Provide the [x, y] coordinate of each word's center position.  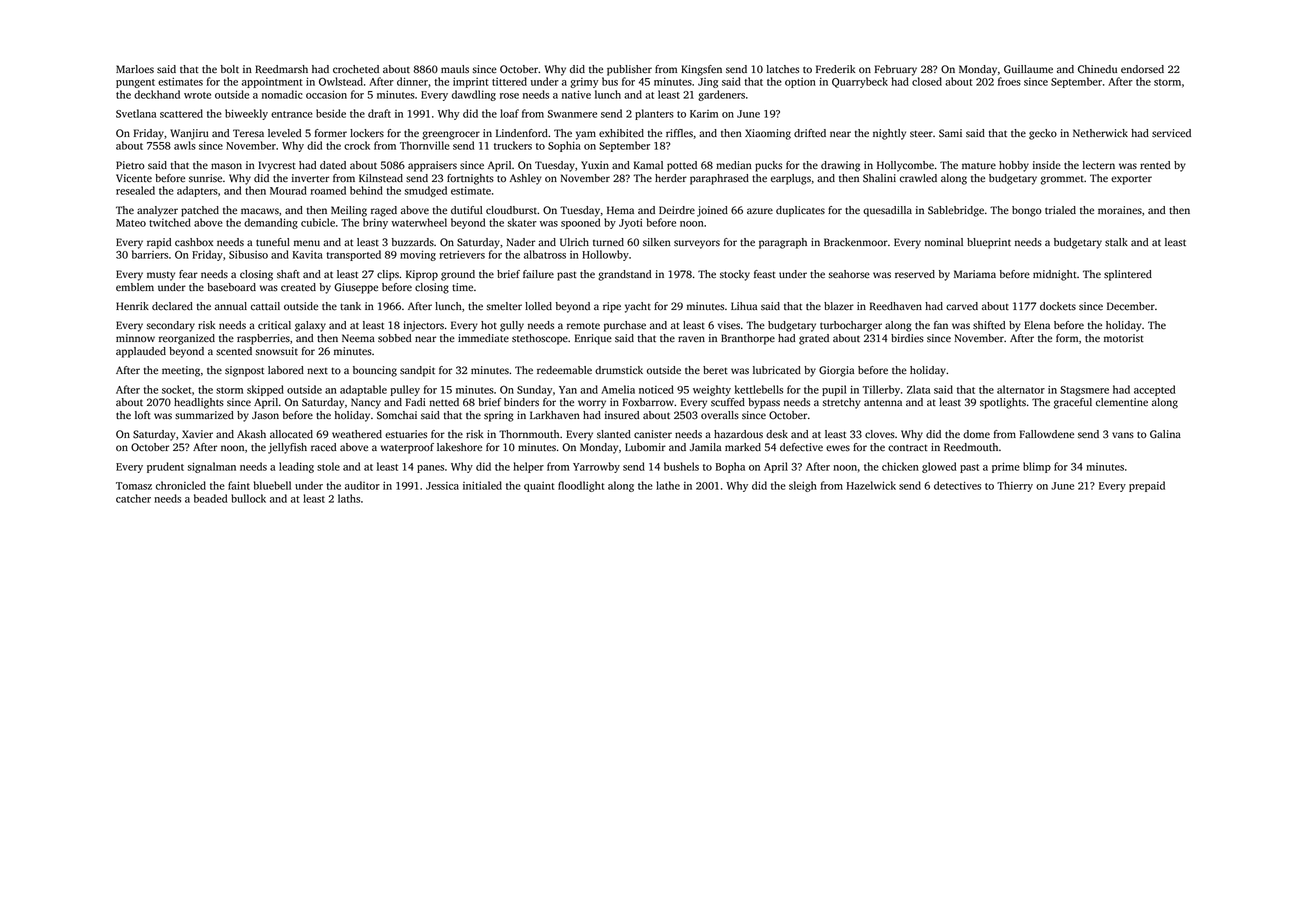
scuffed [728, 402]
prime [1006, 467]
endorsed [1142, 69]
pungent [135, 83]
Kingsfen [701, 70]
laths [349, 498]
